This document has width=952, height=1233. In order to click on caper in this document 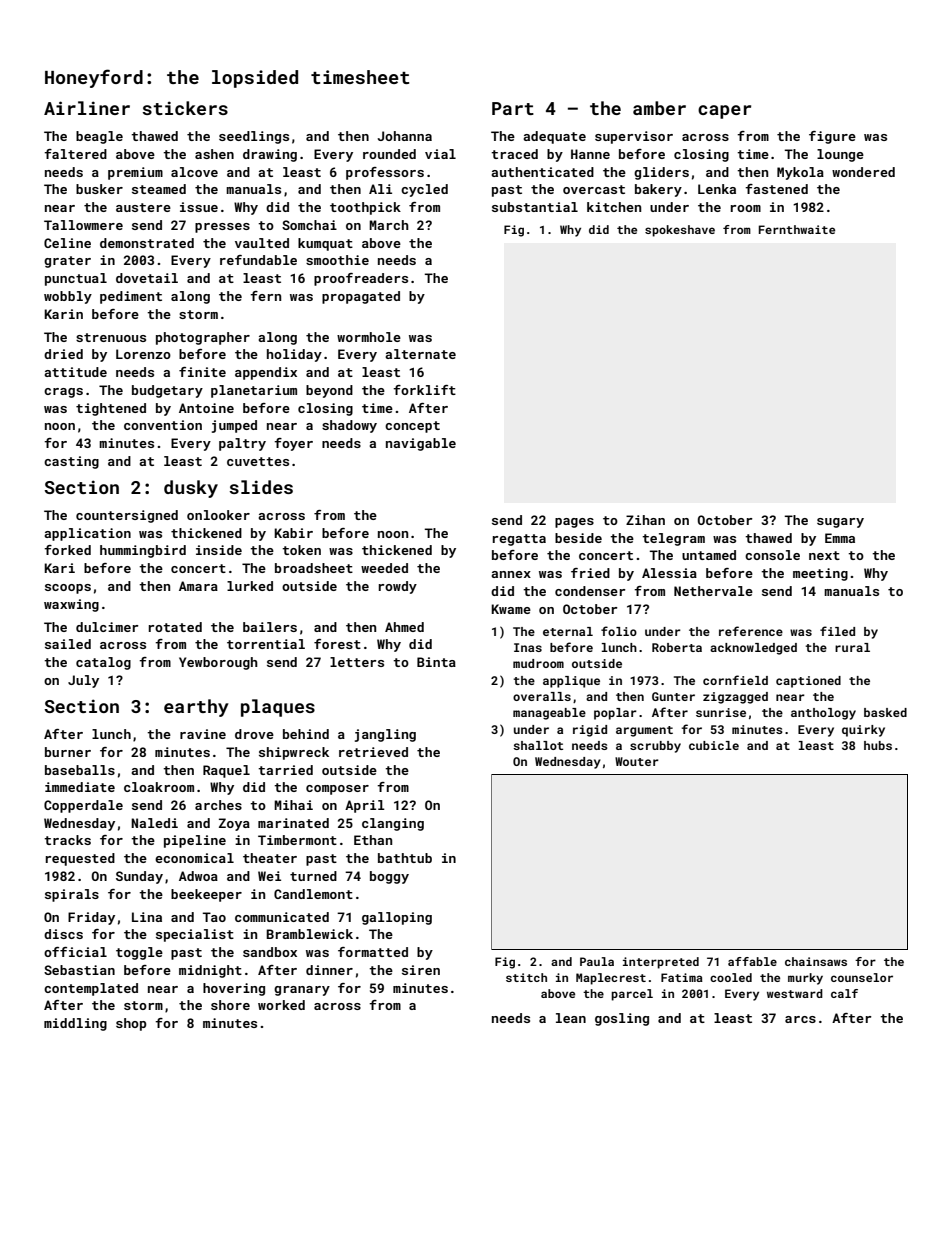, I will do `click(724, 112)`.
